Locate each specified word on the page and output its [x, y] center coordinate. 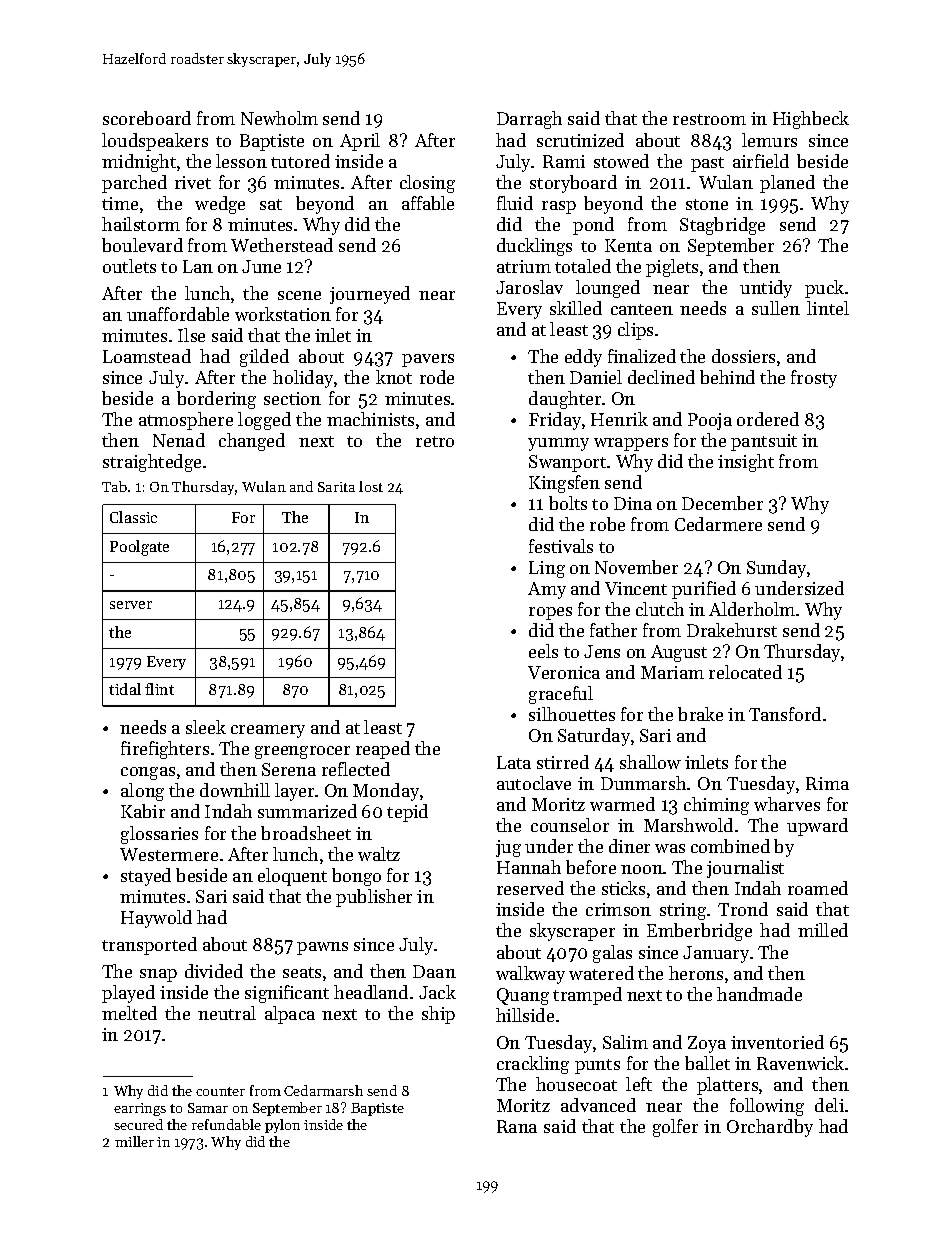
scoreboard [147, 118]
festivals [561, 546]
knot [394, 377]
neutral [227, 1013]
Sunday [776, 569]
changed [252, 442]
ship [438, 1015]
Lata [514, 762]
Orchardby [770, 1128]
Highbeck [811, 120]
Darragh [529, 120]
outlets [129, 266]
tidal [125, 689]
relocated [745, 672]
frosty [814, 379]
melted [129, 1013]
